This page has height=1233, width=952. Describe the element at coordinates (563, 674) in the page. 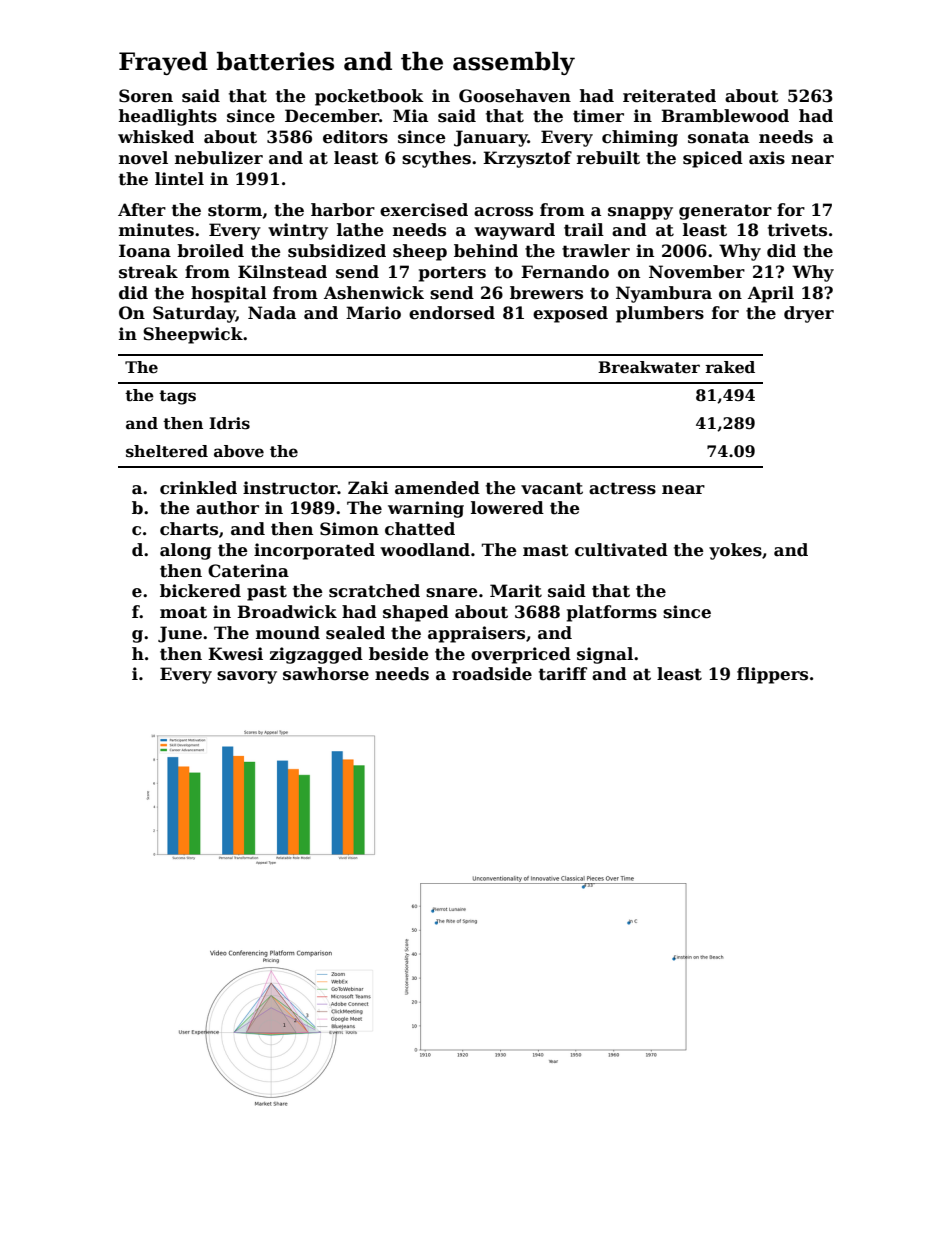

I see `tariff` at that location.
